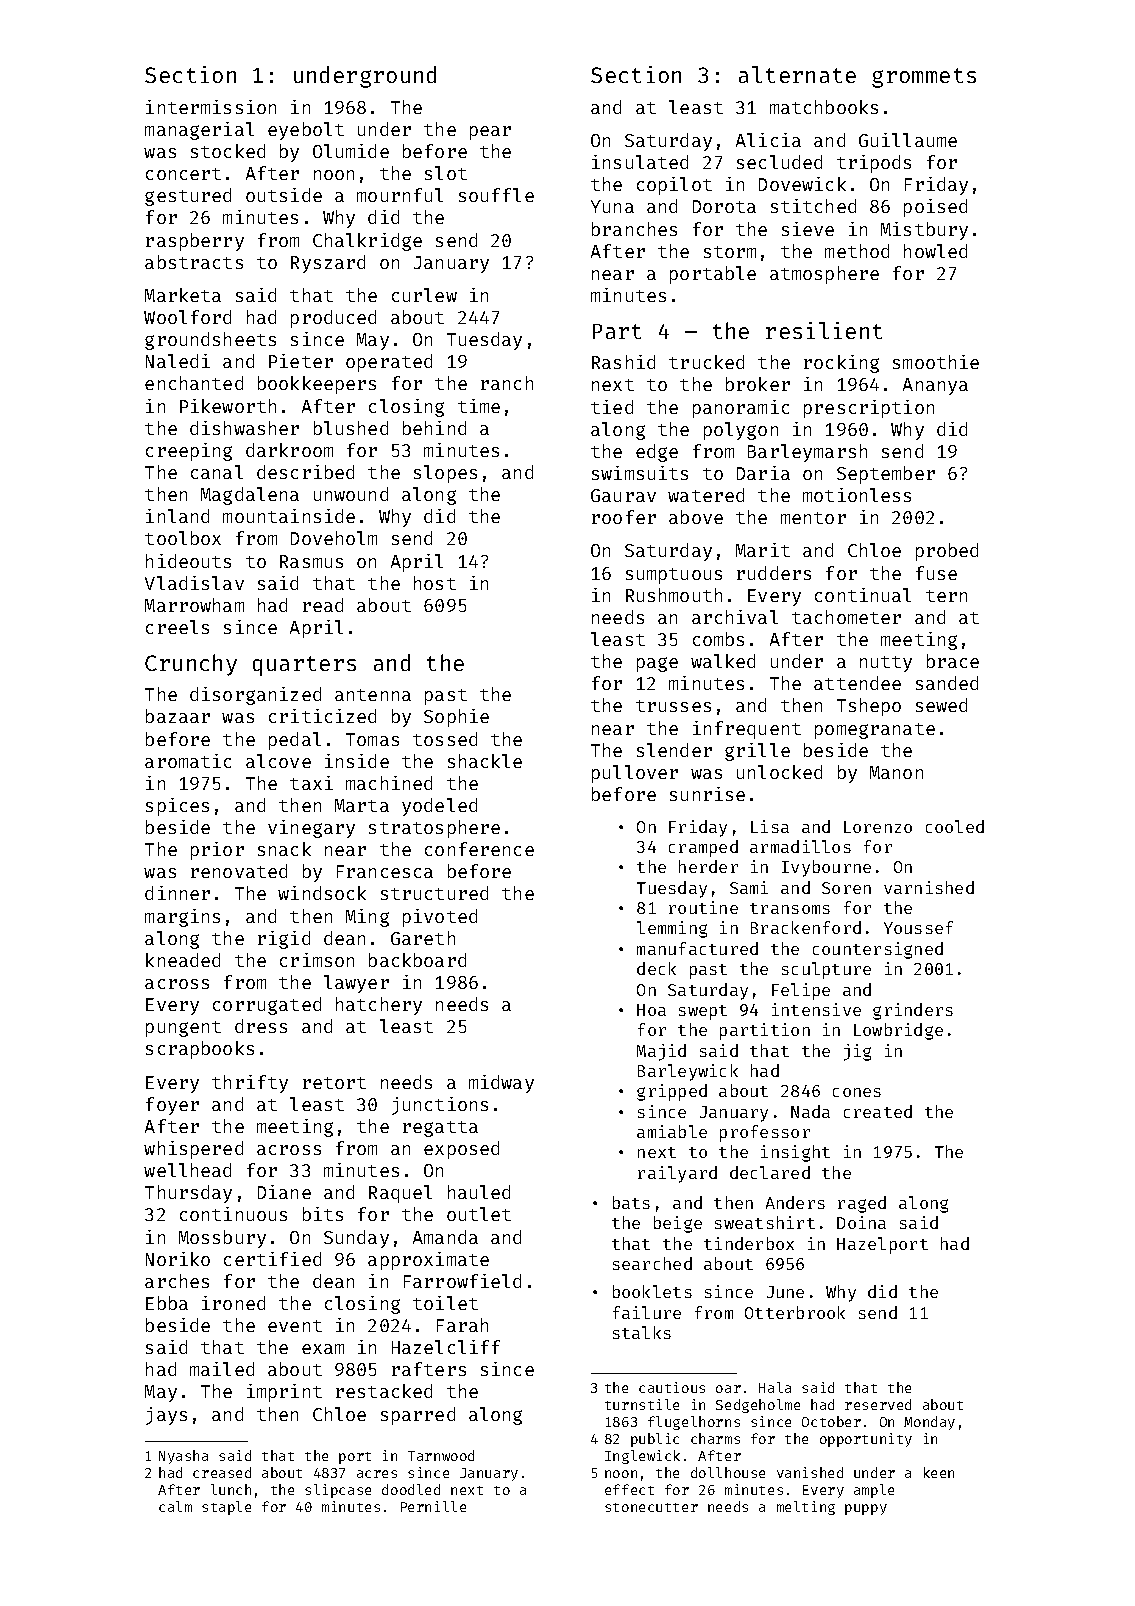 This screenshot has width=1135, height=1606. Describe the element at coordinates (200, 1050) in the screenshot. I see `scrapbooks` at that location.
